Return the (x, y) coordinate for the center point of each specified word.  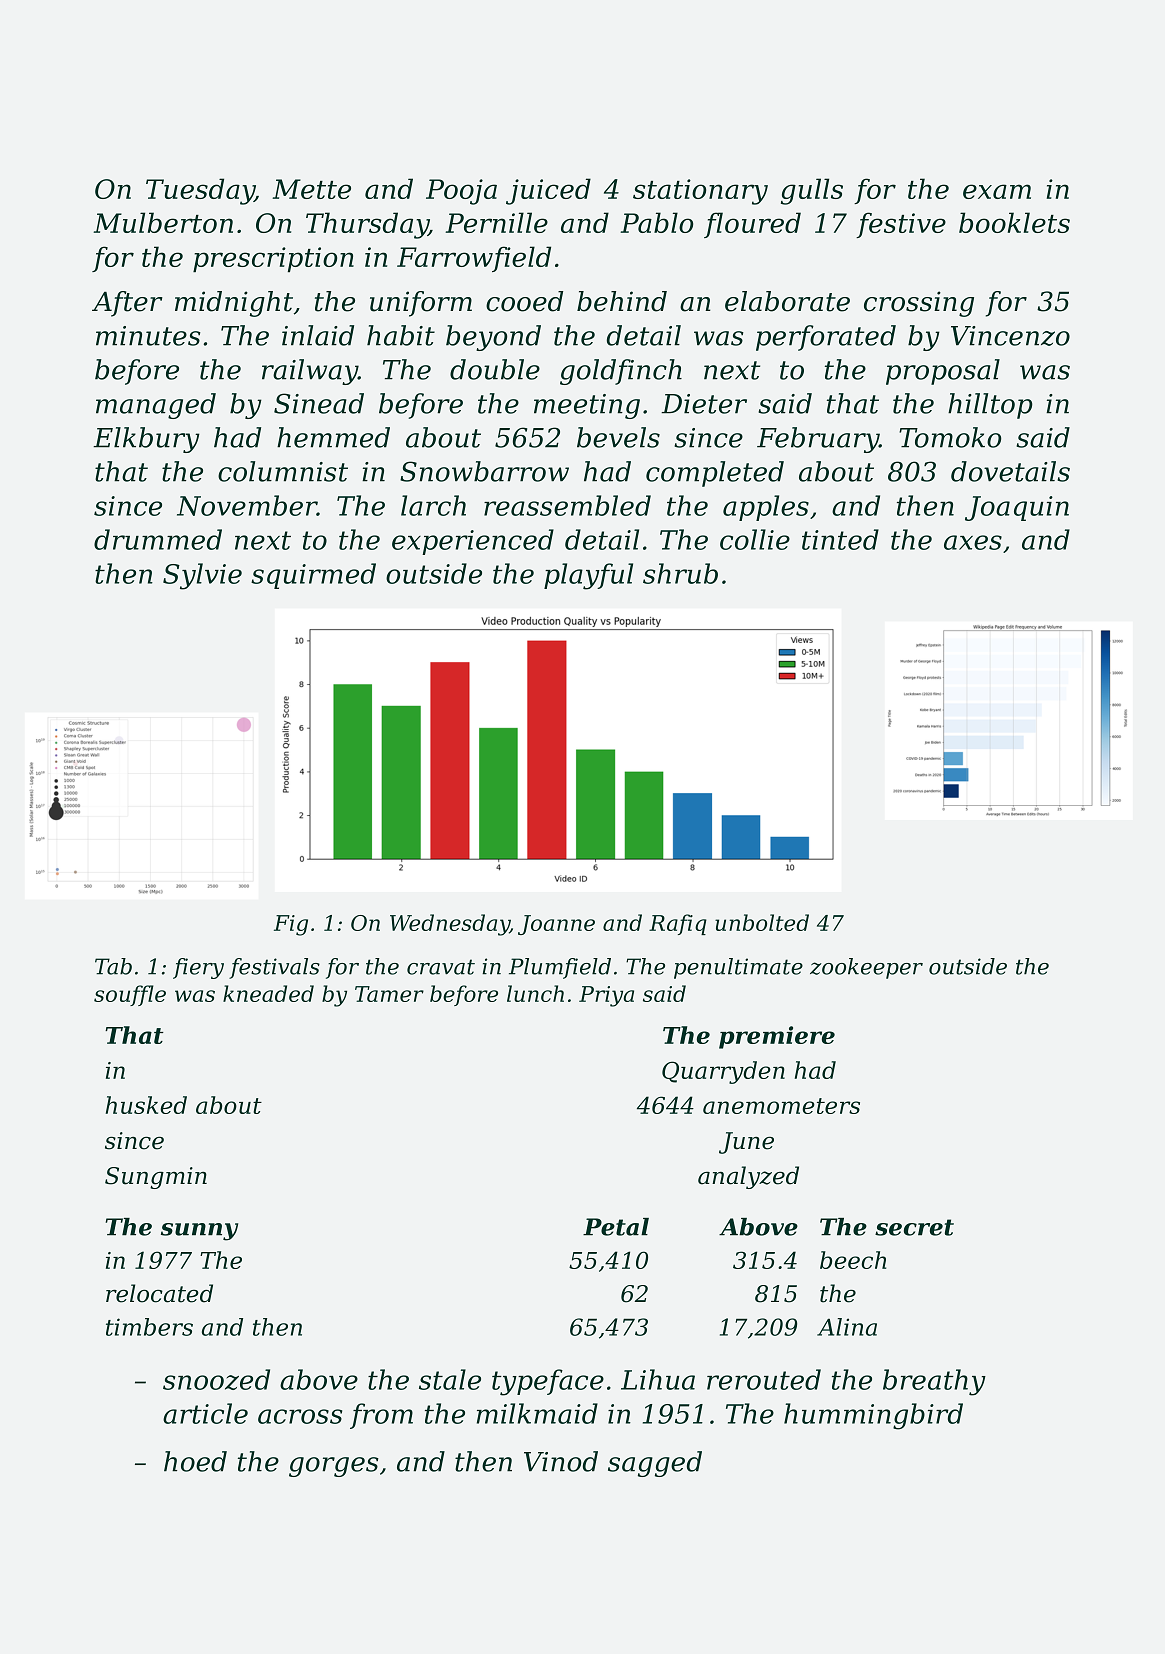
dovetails (1010, 471)
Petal (616, 1227)
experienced (473, 542)
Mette (311, 189)
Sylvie (202, 576)
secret (914, 1227)
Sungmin (156, 1178)
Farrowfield (474, 259)
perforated (826, 338)
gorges (334, 1467)
